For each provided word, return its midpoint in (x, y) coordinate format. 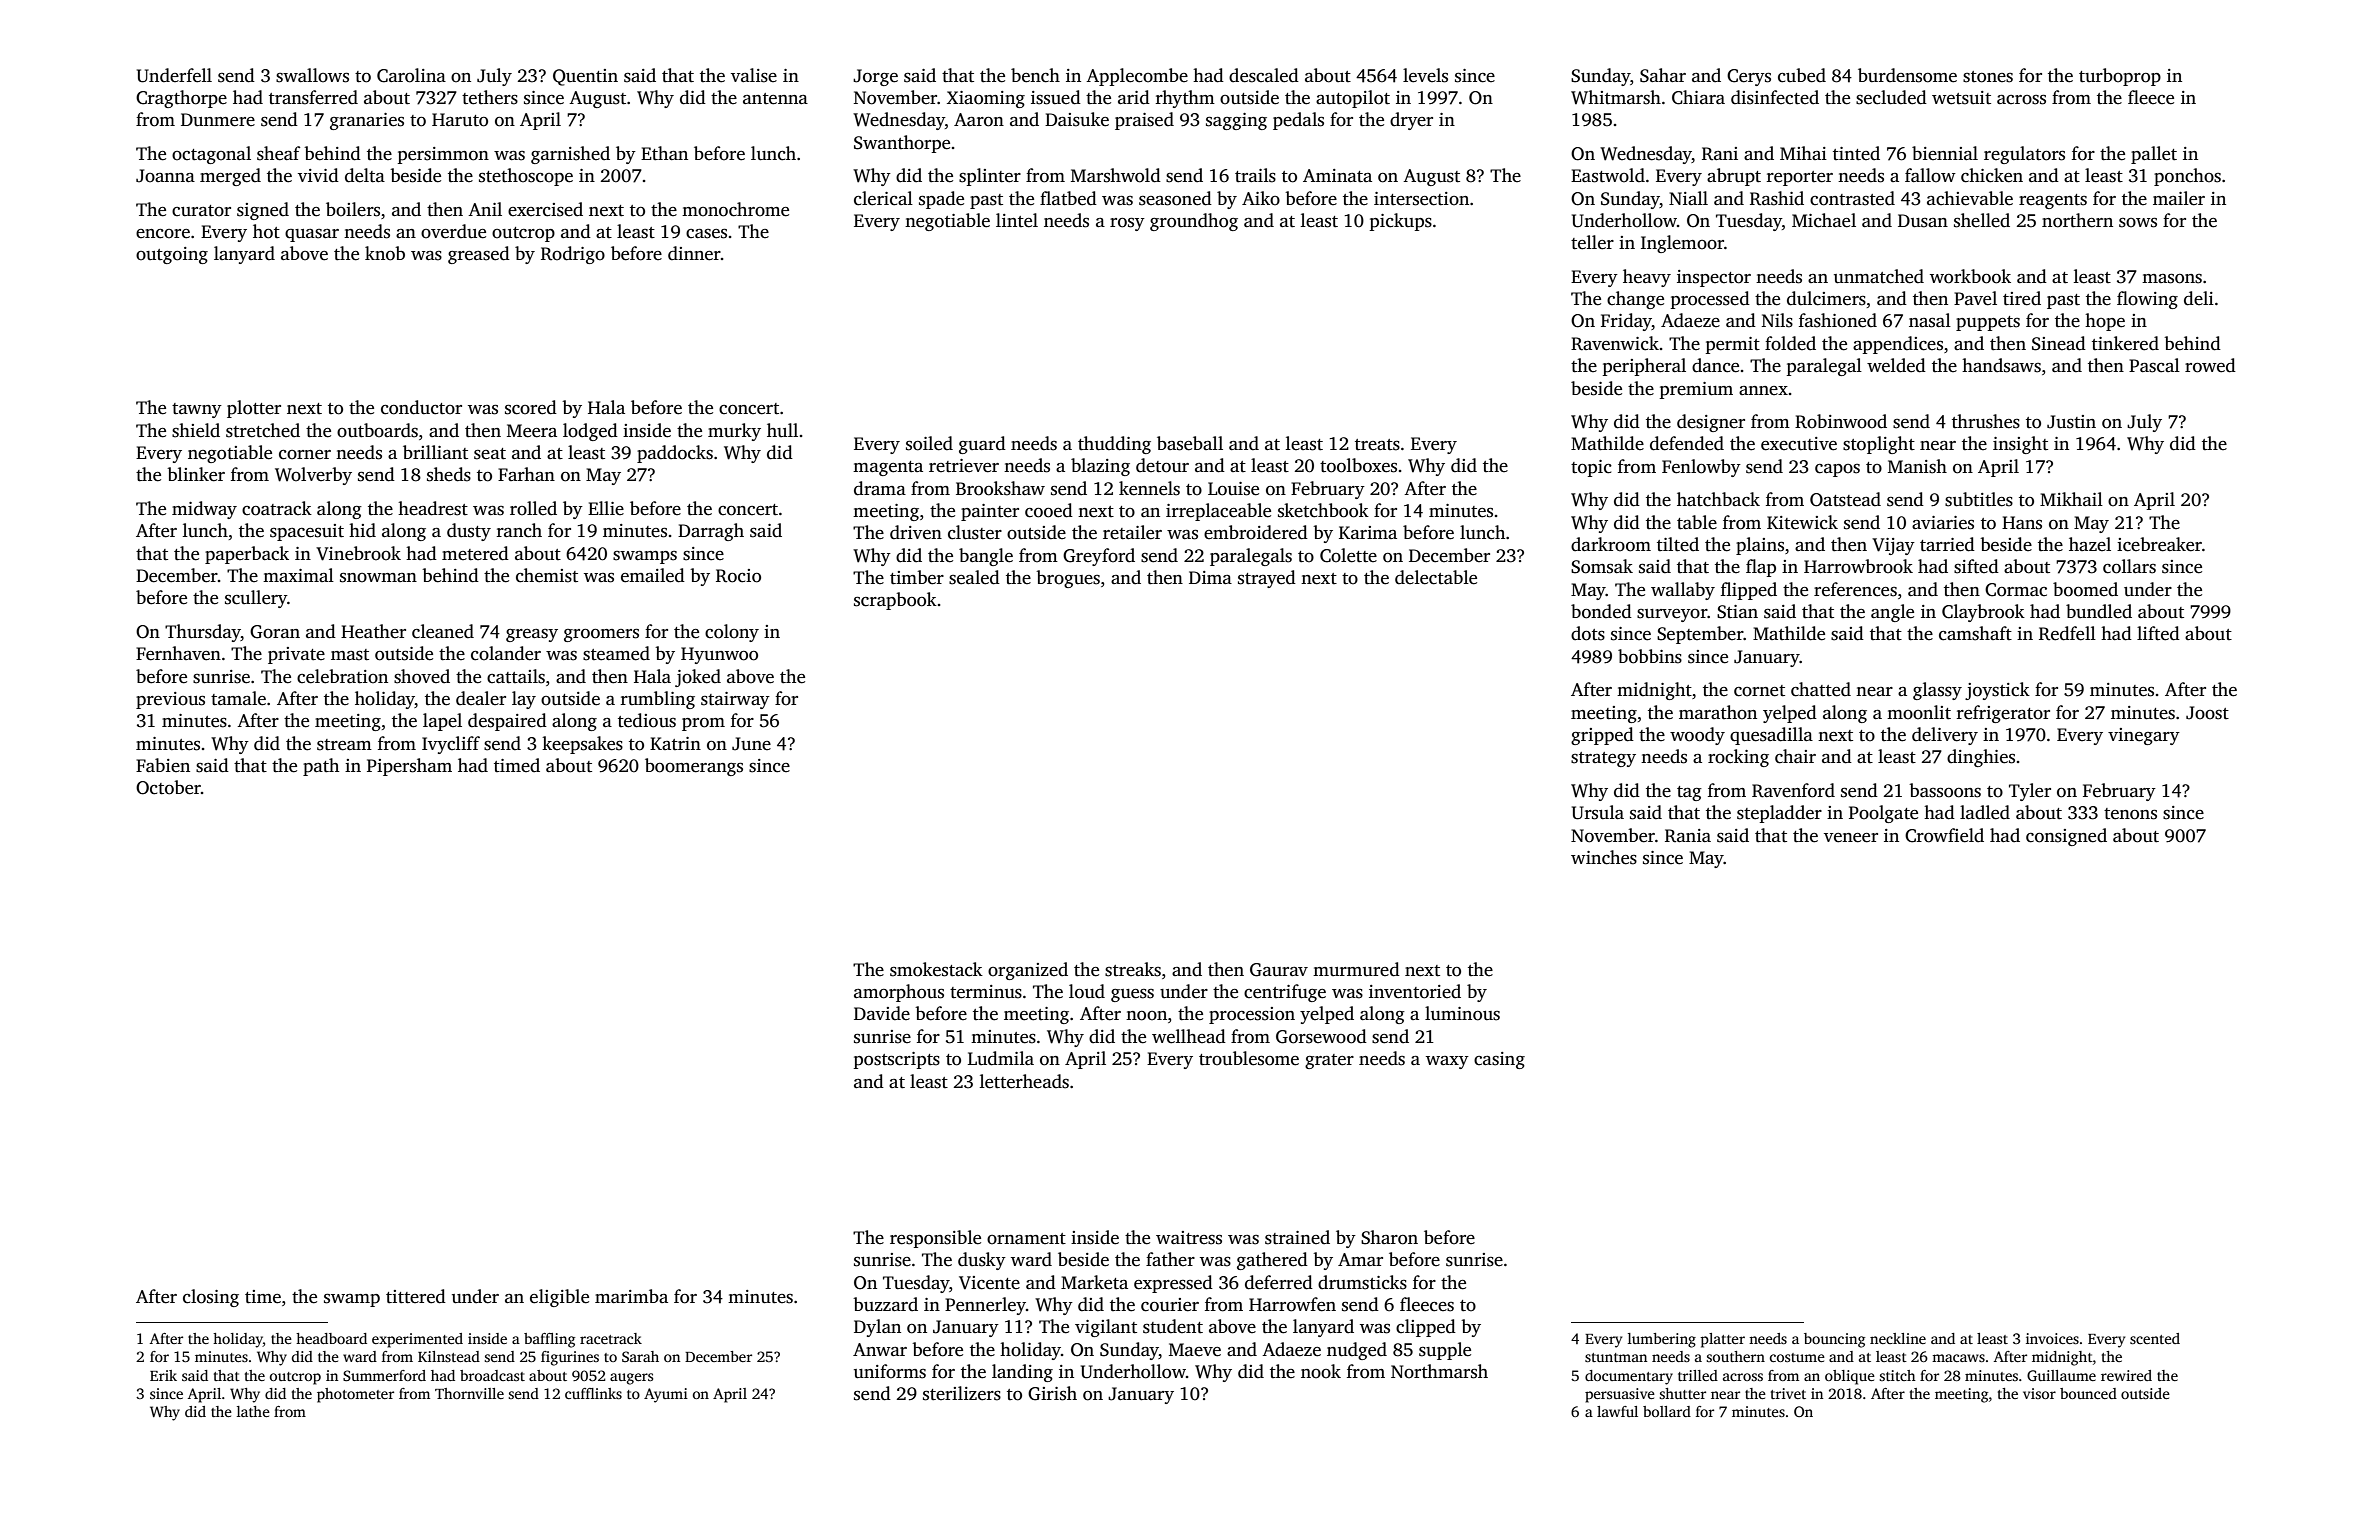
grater (1329, 1061)
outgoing (172, 255)
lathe (253, 1411)
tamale (238, 698)
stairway (735, 700)
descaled (1264, 75)
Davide (882, 1013)
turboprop (2120, 77)
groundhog (1194, 222)
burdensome (1907, 75)
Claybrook (1983, 613)
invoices (2052, 1338)
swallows (312, 75)
